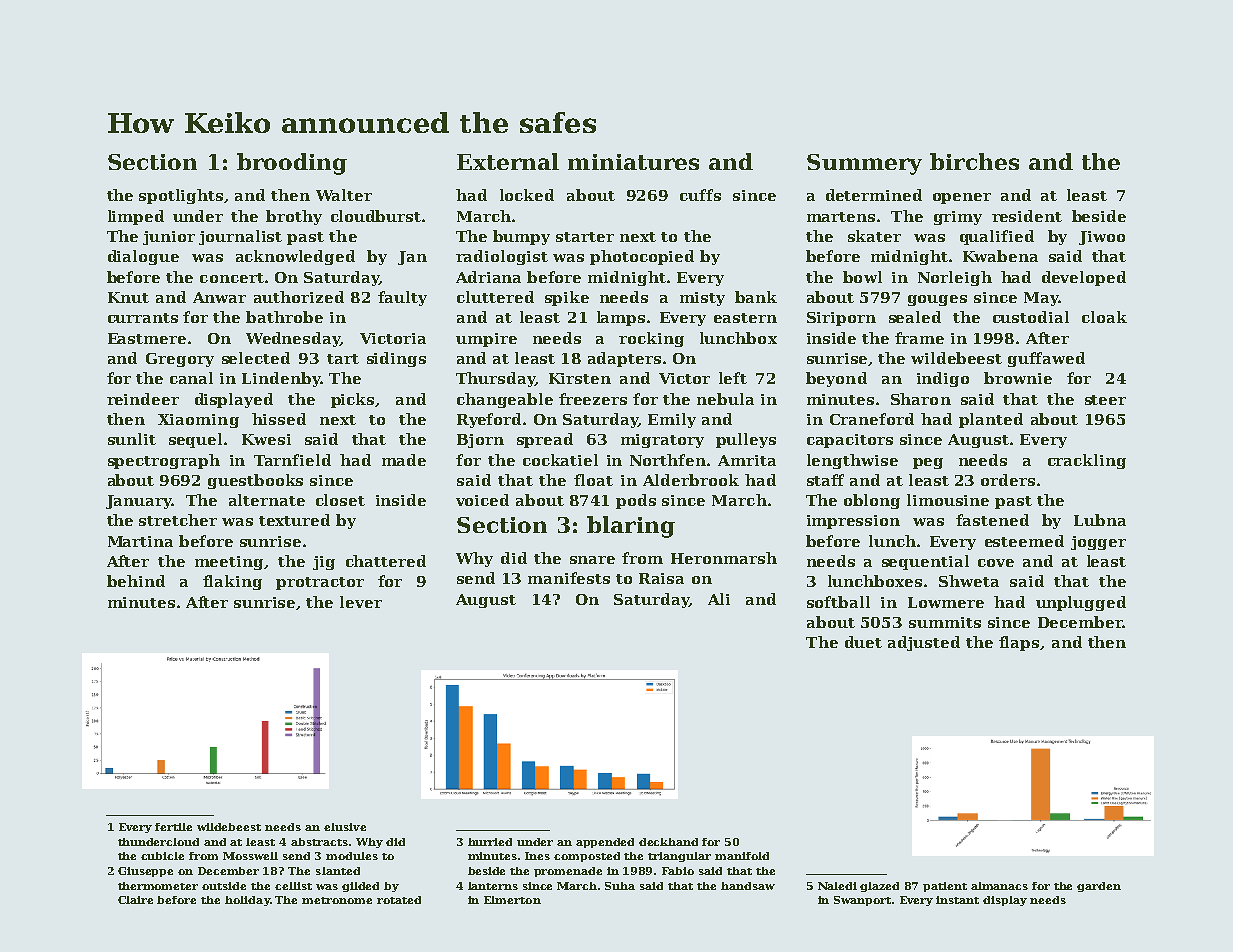 The height and width of the image is (952, 1233). Describe the element at coordinates (181, 196) in the image. I see `spotlights` at that location.
